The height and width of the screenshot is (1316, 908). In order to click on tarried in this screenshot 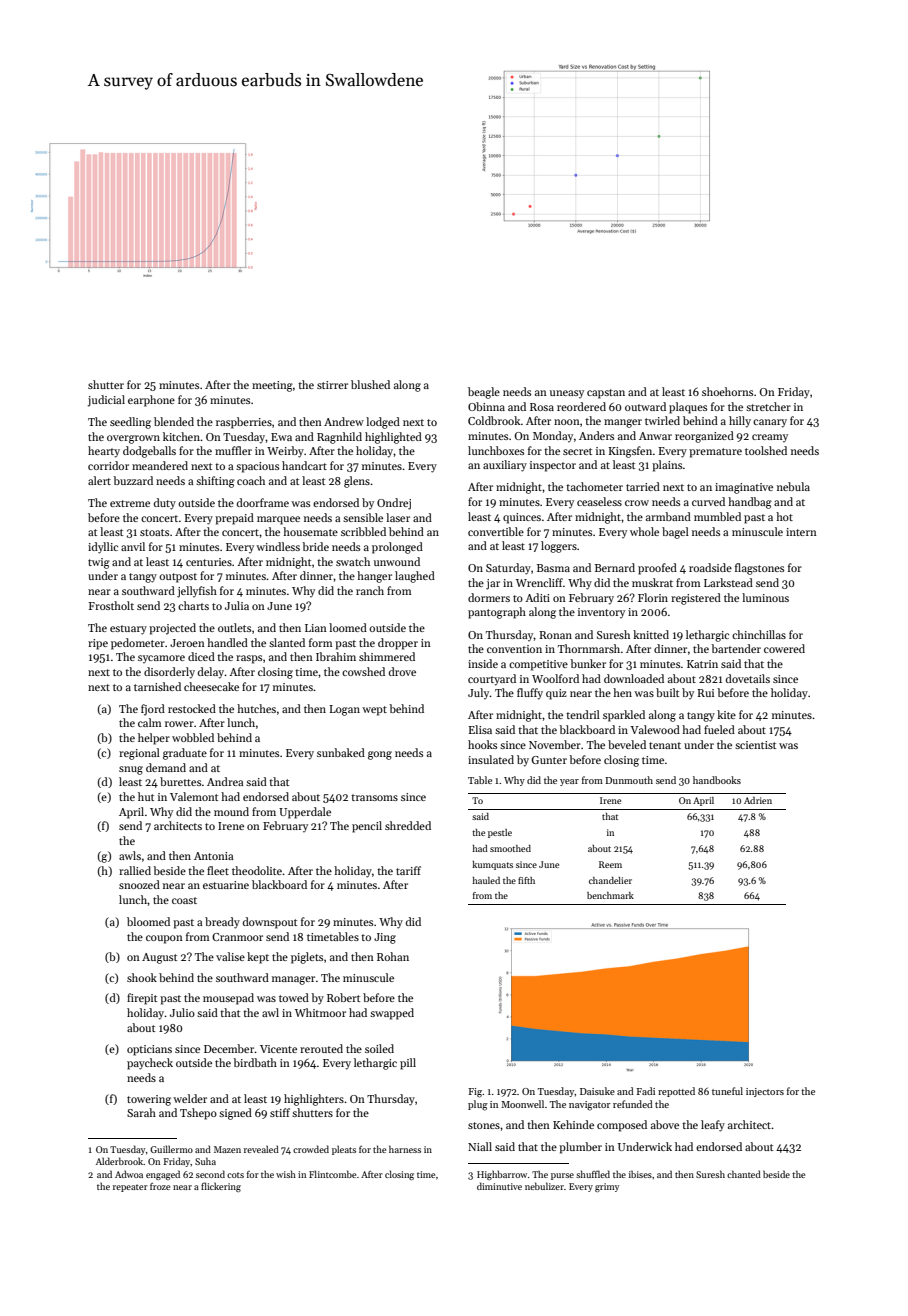, I will do `click(643, 486)`.
